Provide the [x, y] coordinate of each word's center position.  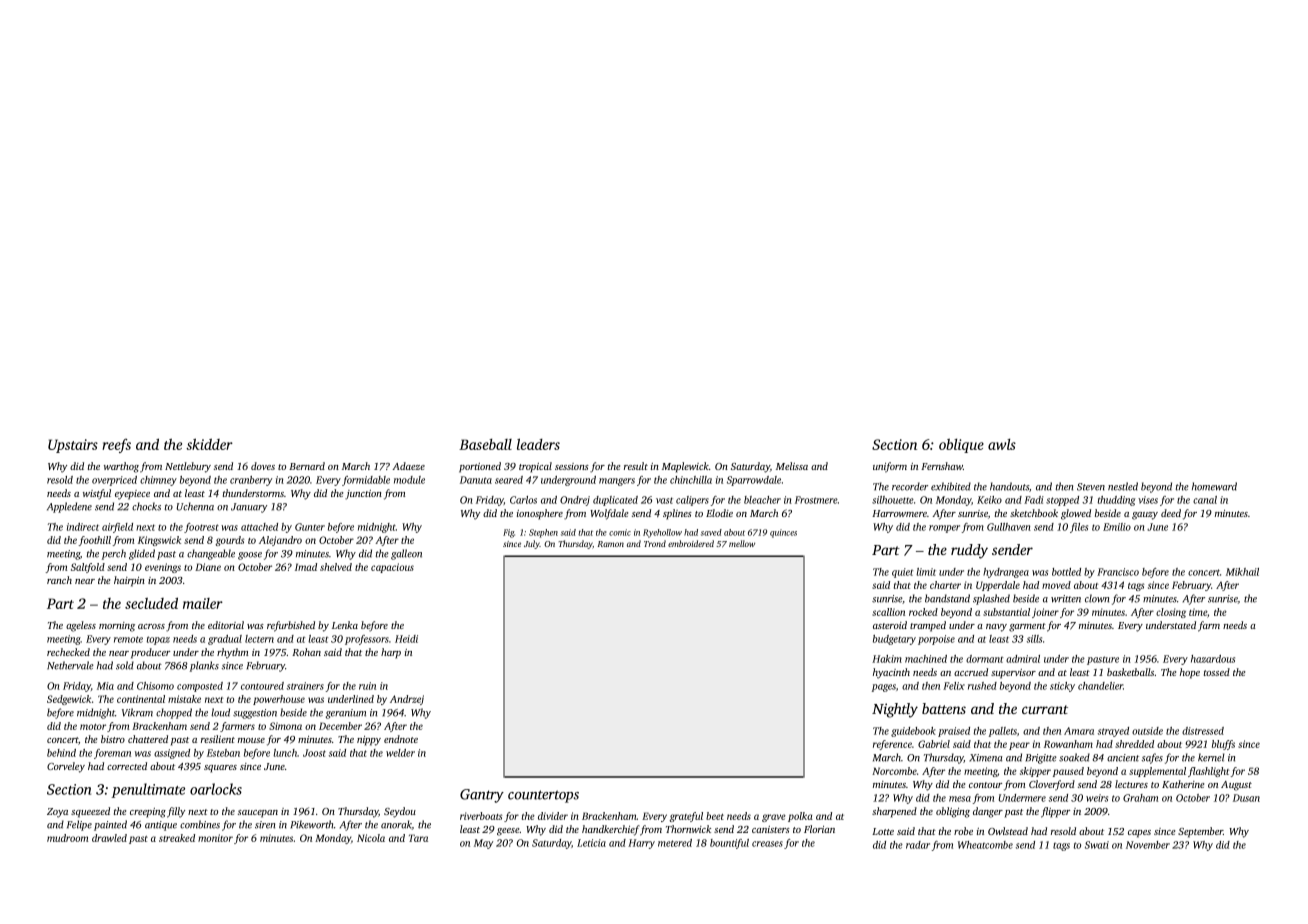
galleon [406, 554]
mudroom [67, 838]
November [1148, 845]
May [483, 844]
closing [1171, 613]
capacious [392, 568]
